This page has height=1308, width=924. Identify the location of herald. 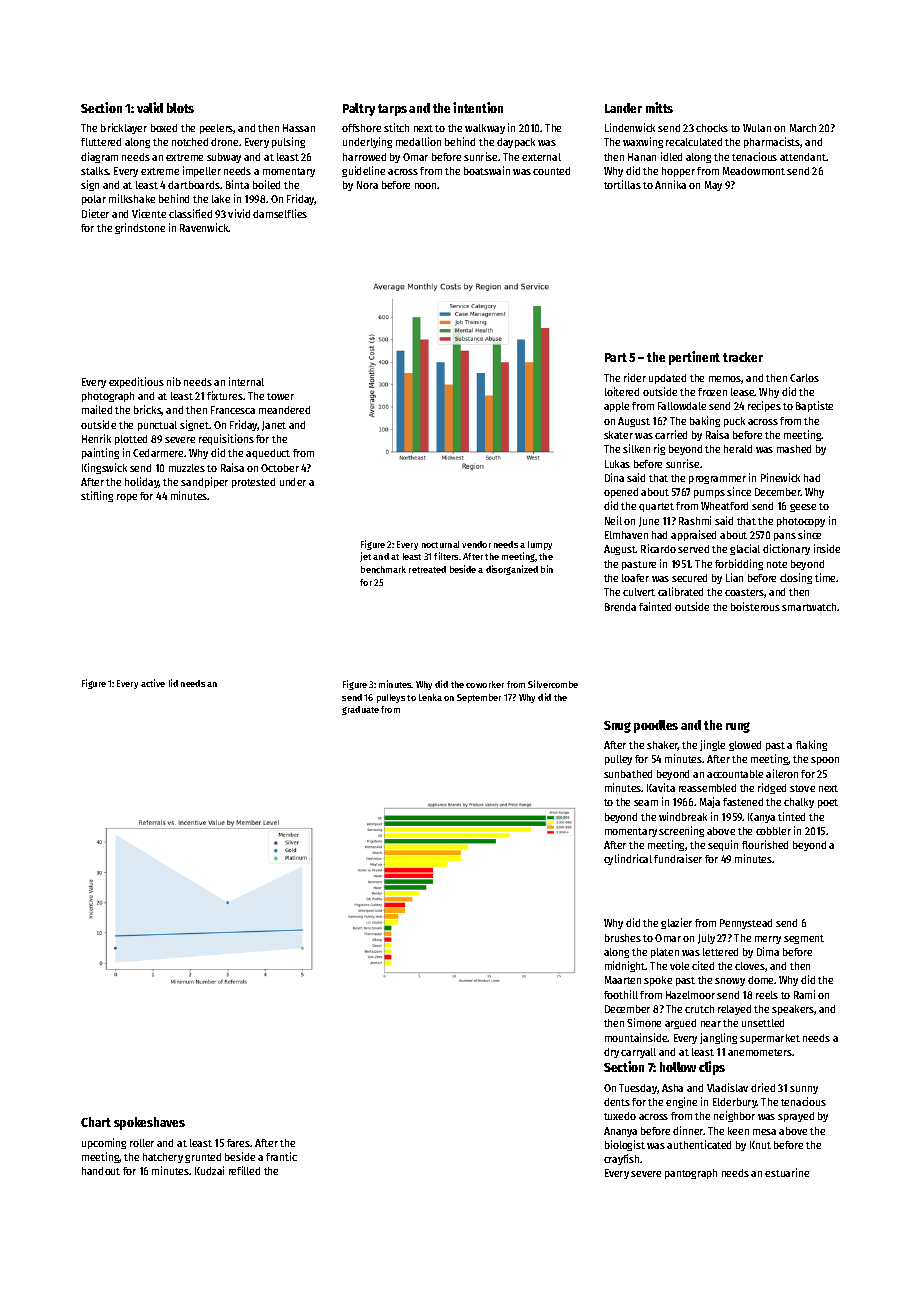
(738, 449).
